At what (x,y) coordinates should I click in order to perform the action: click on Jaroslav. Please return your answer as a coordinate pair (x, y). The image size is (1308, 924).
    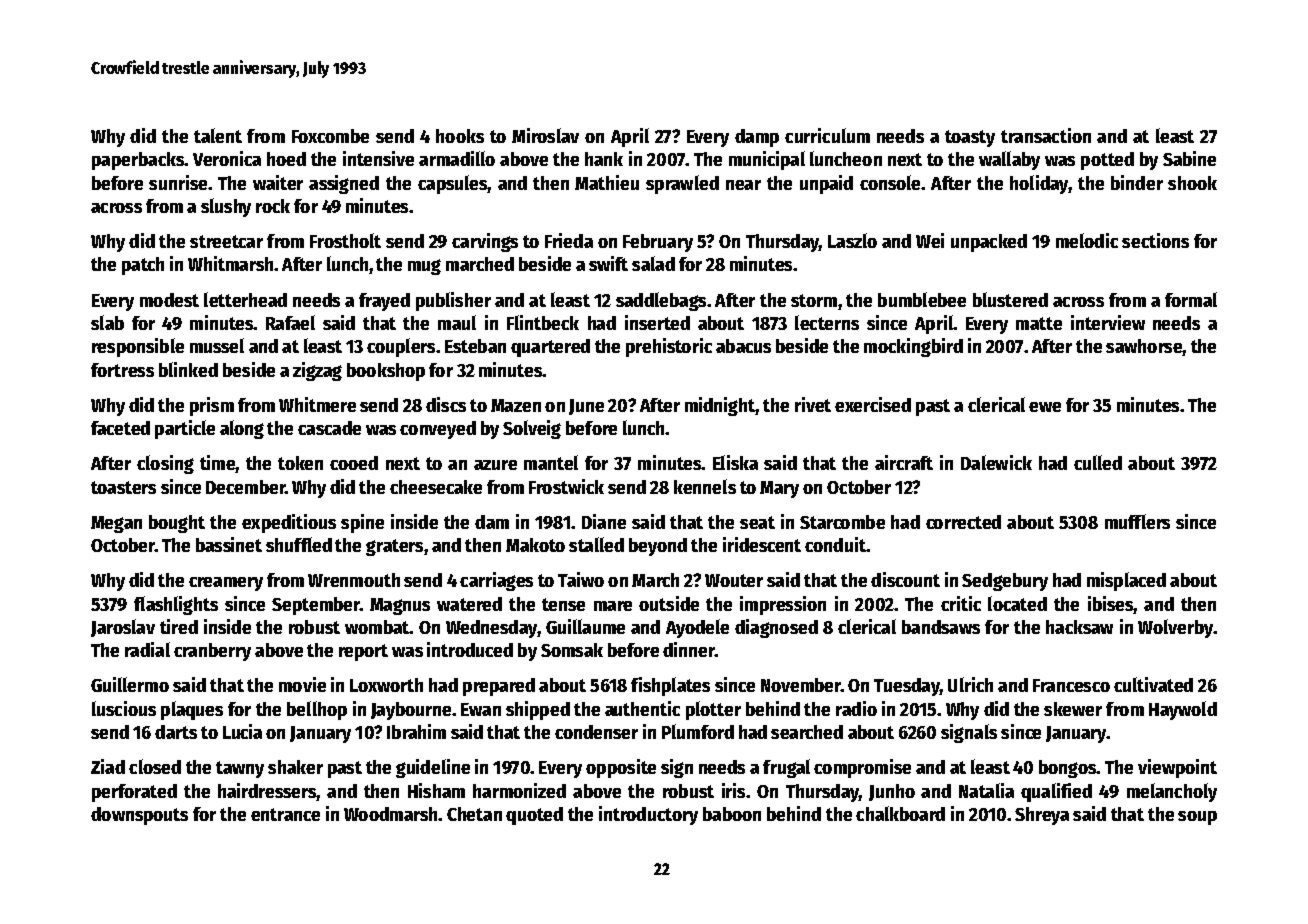
    Looking at the image, I should click on (123, 628).
